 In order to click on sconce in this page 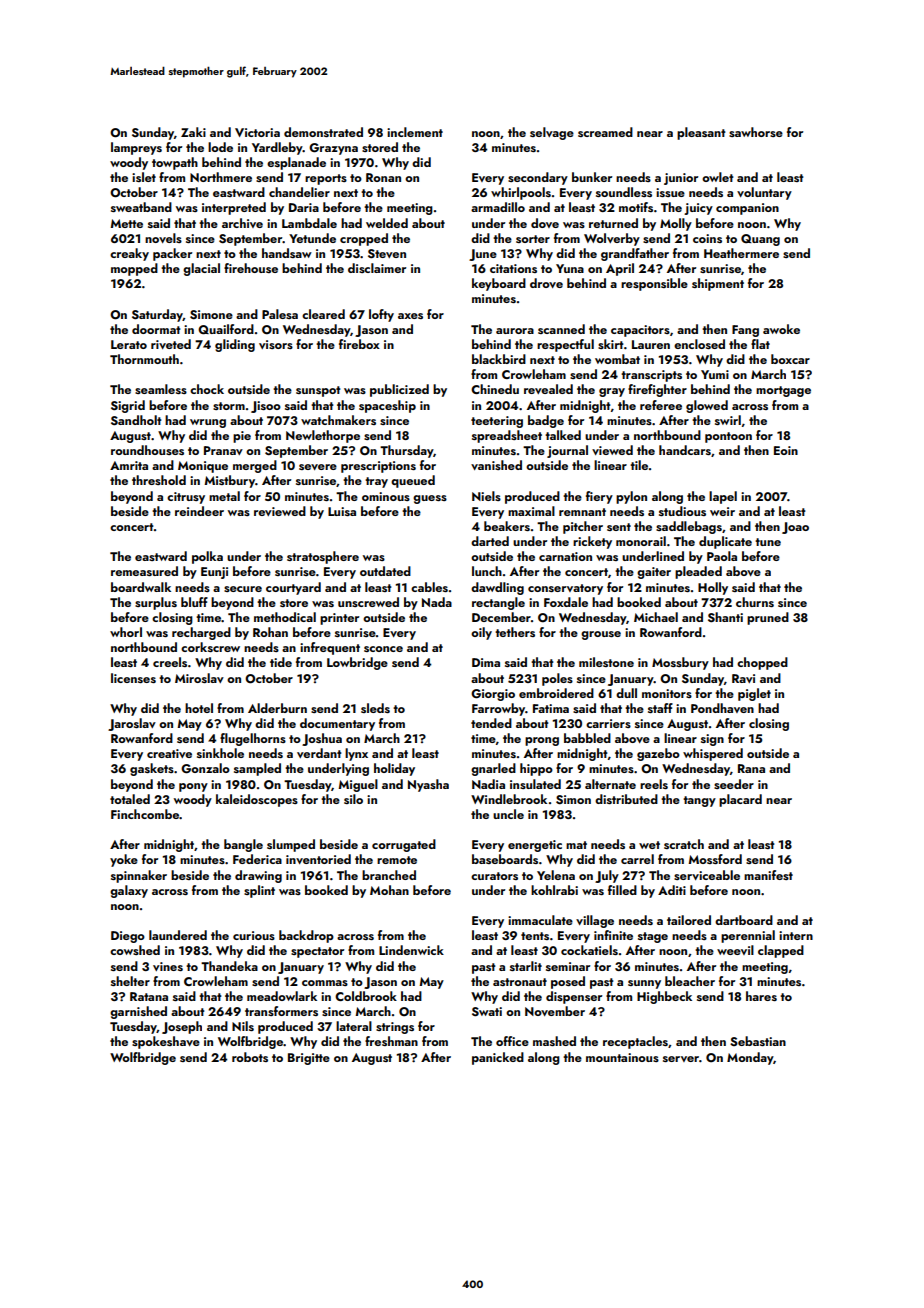, I will do `click(383, 649)`.
